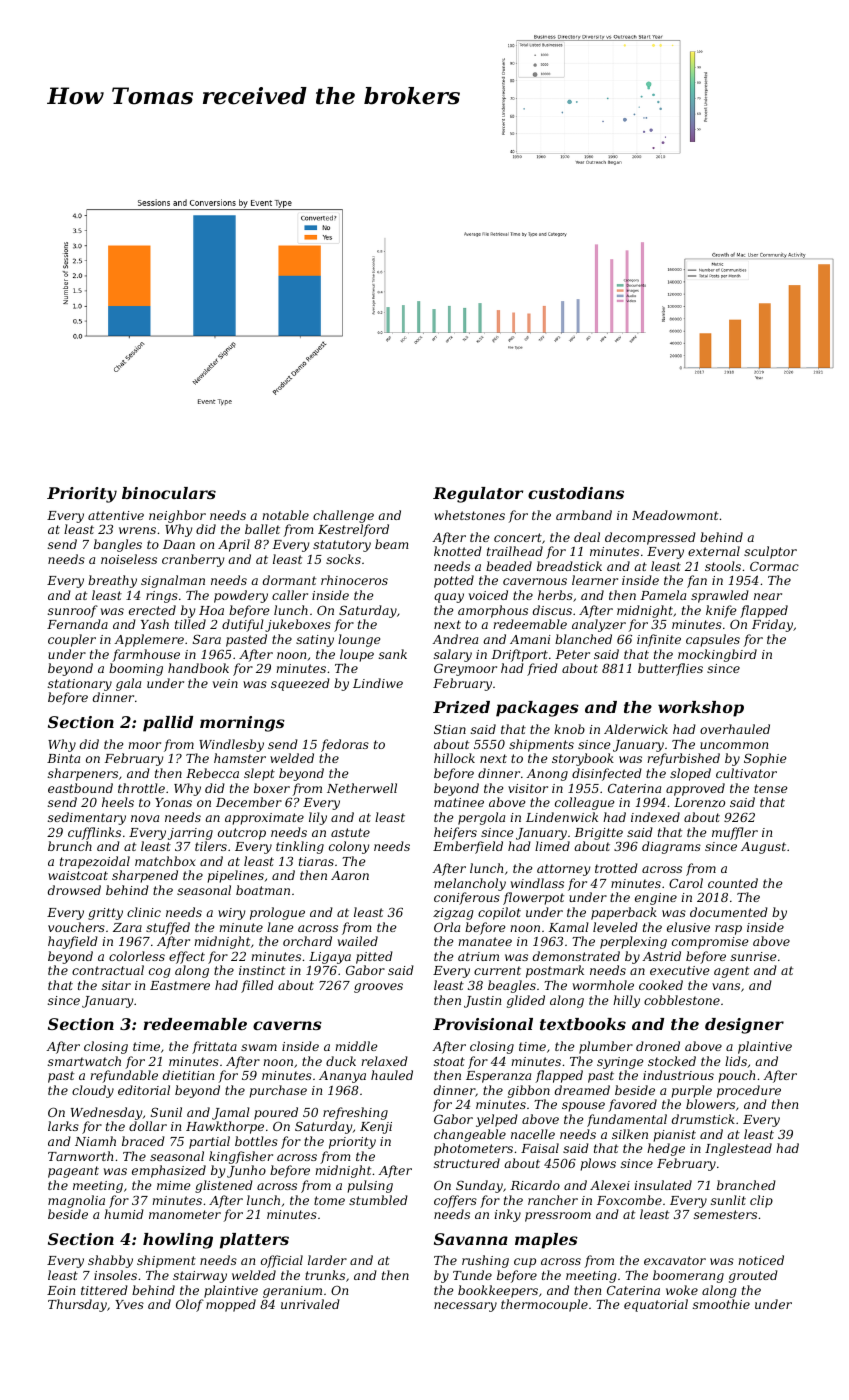 This page has width=849, height=1400. Describe the element at coordinates (343, 516) in the page. I see `challenge` at that location.
